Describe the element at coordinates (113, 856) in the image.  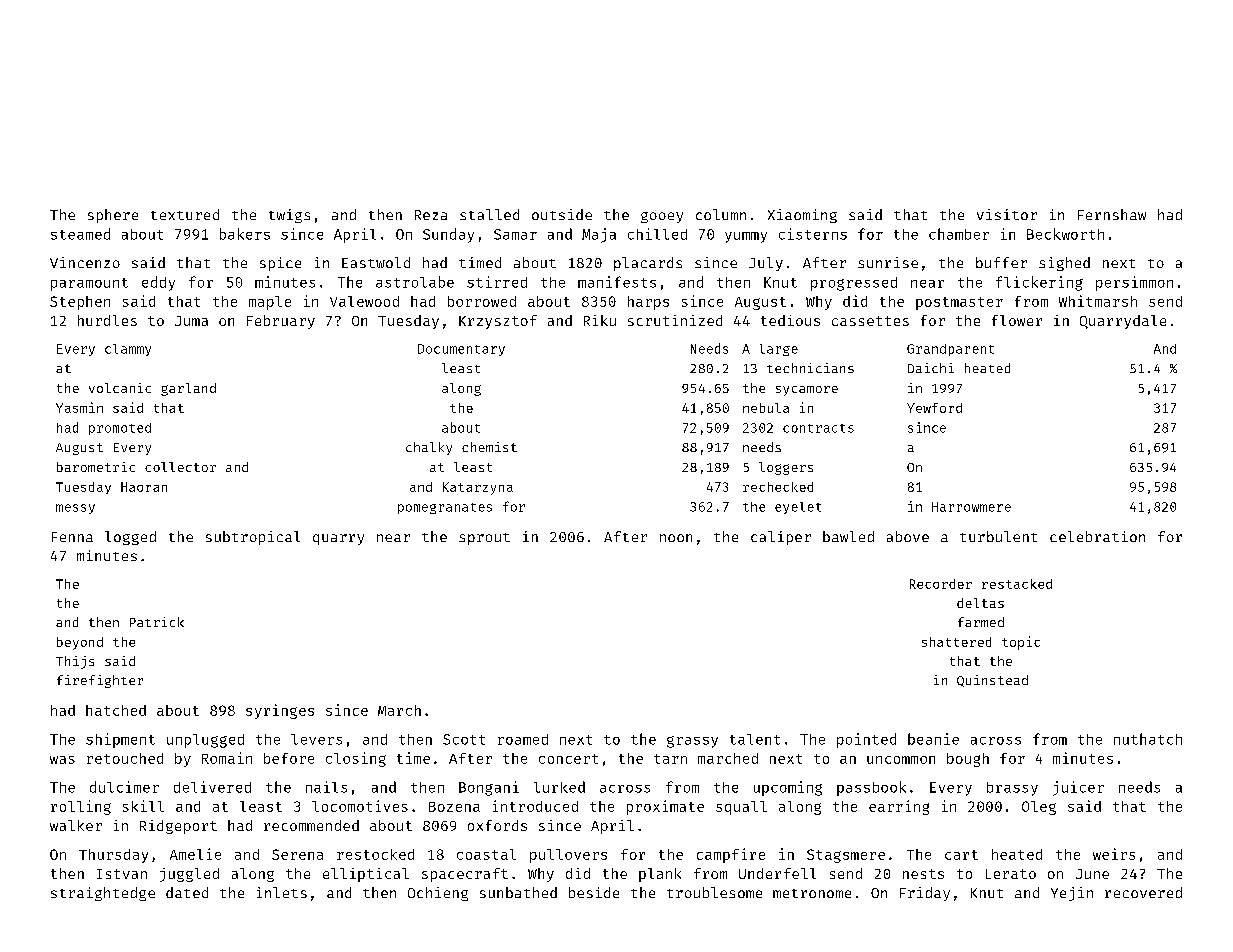
I see `Thursday` at that location.
